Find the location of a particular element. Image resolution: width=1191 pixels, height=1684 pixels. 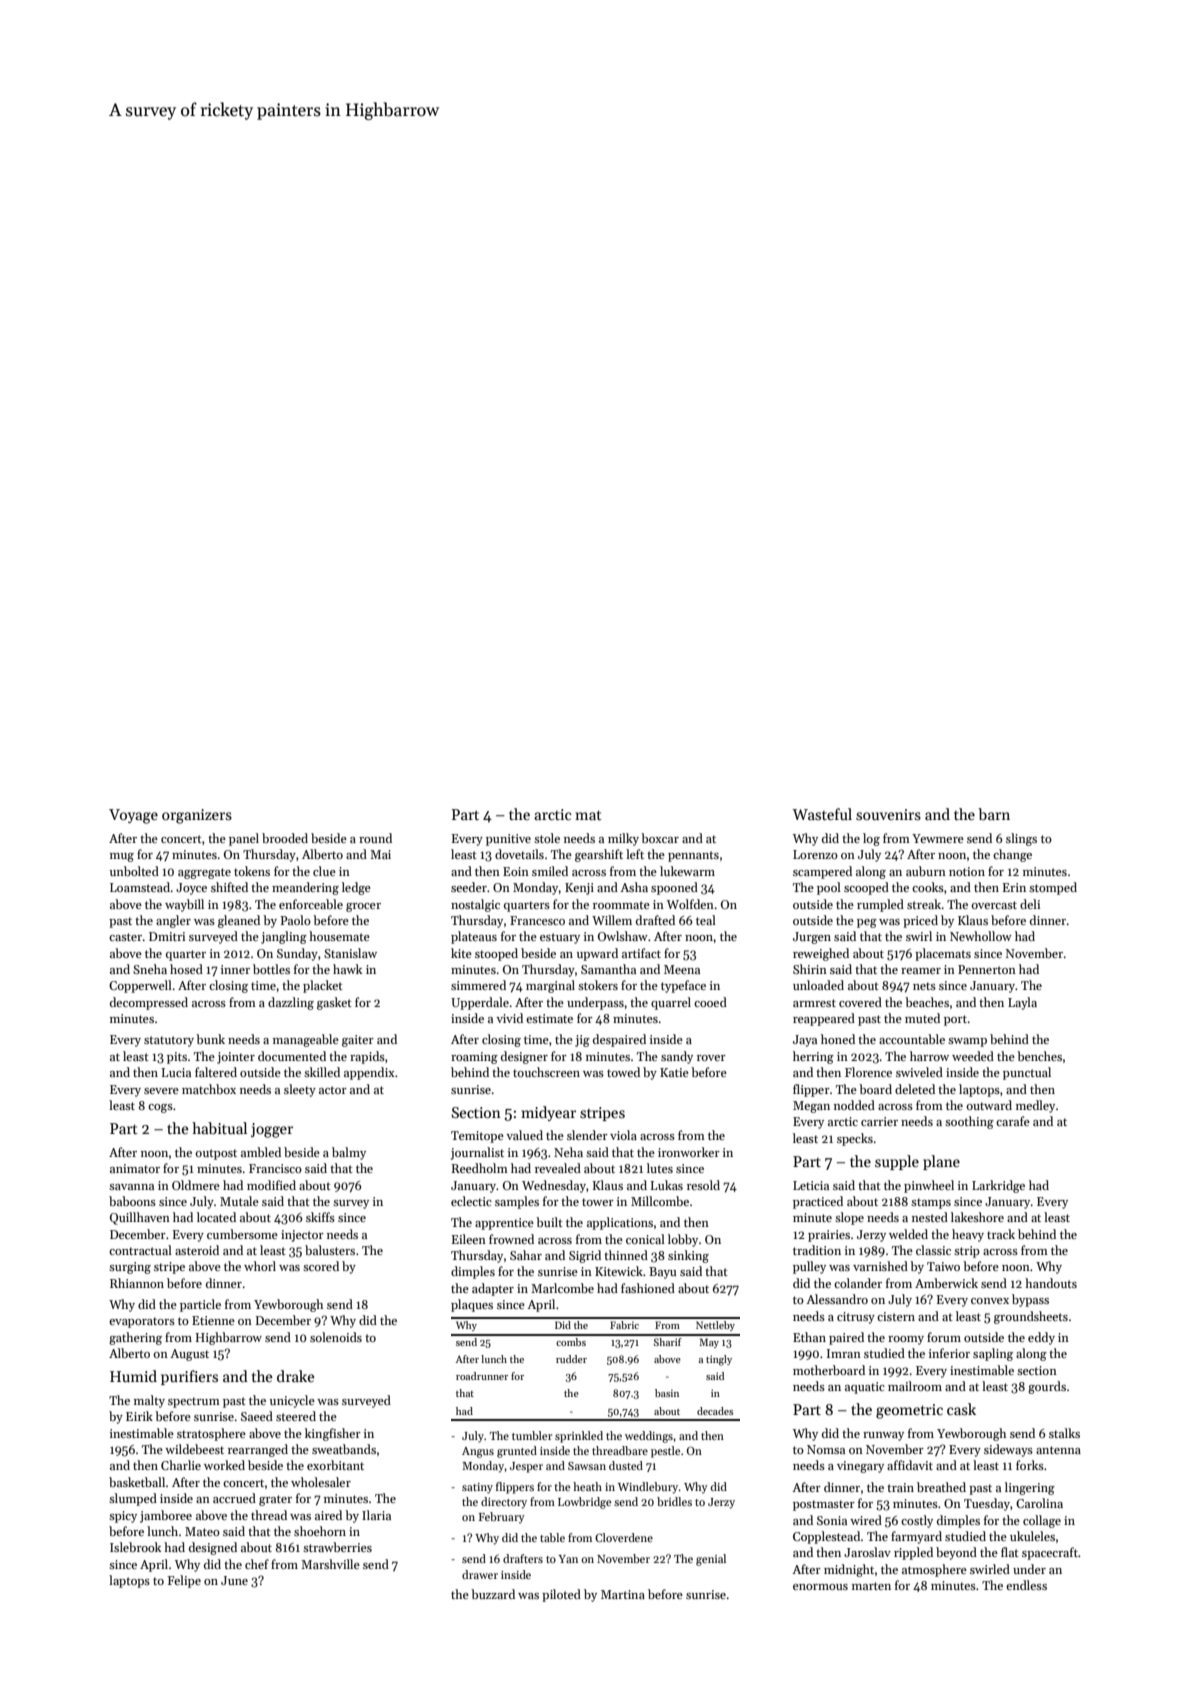

stole is located at coordinates (547, 838).
